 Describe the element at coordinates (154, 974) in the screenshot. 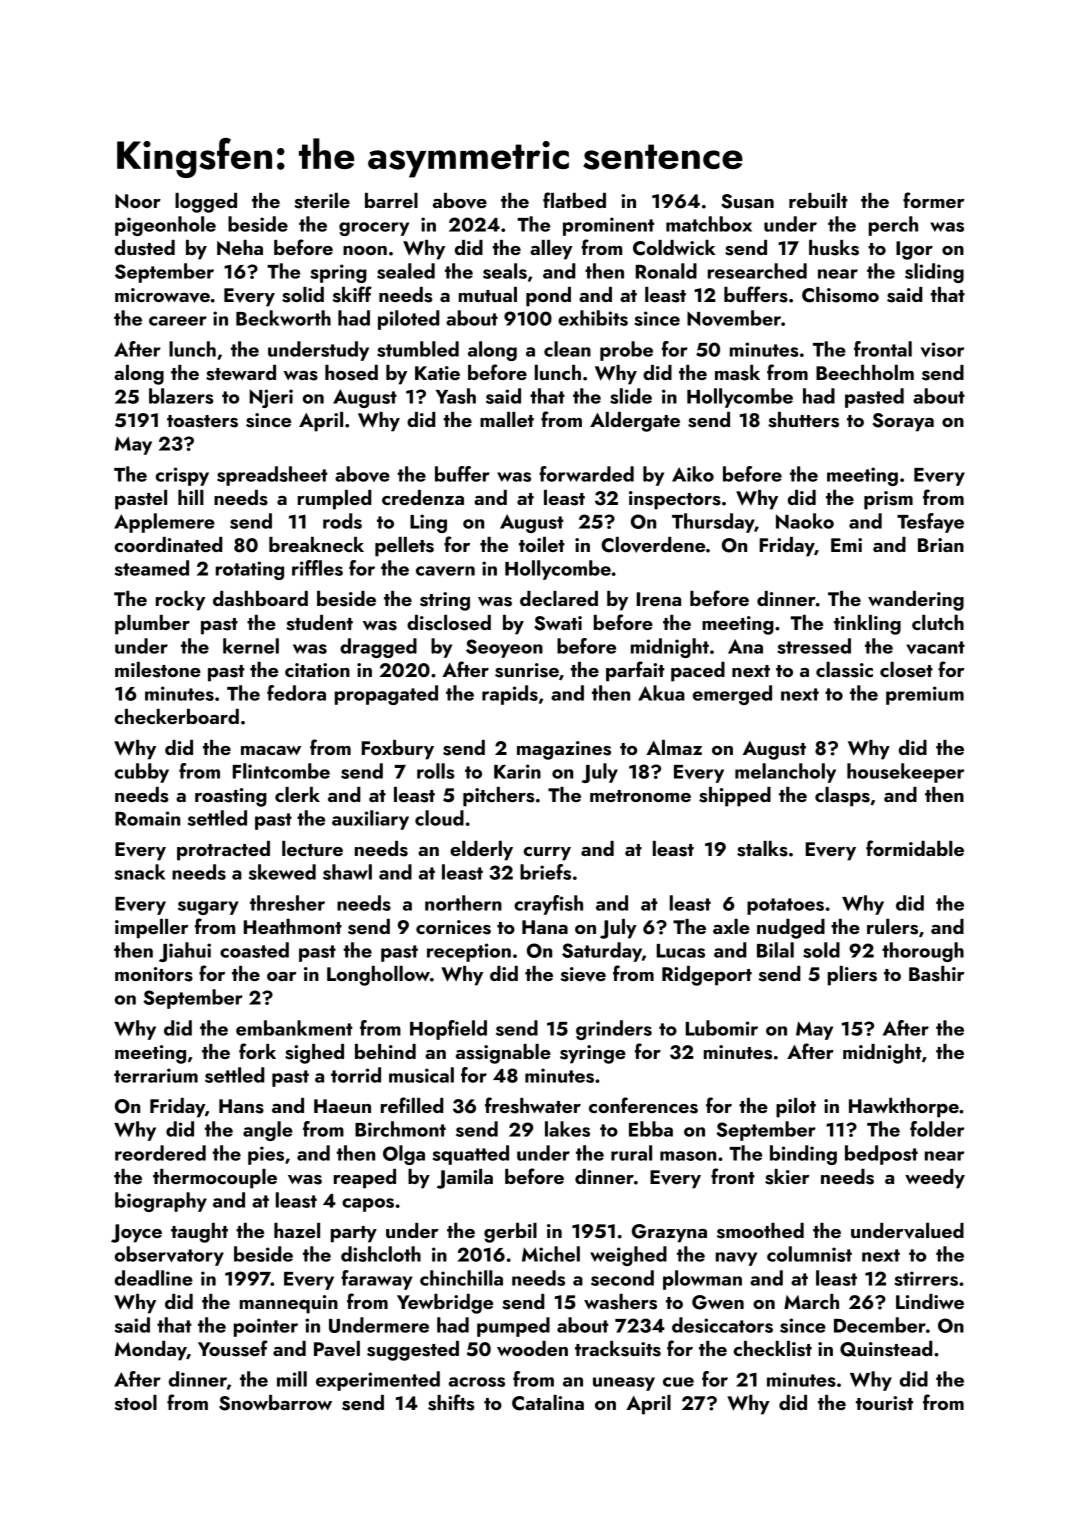

I see `monitors` at that location.
